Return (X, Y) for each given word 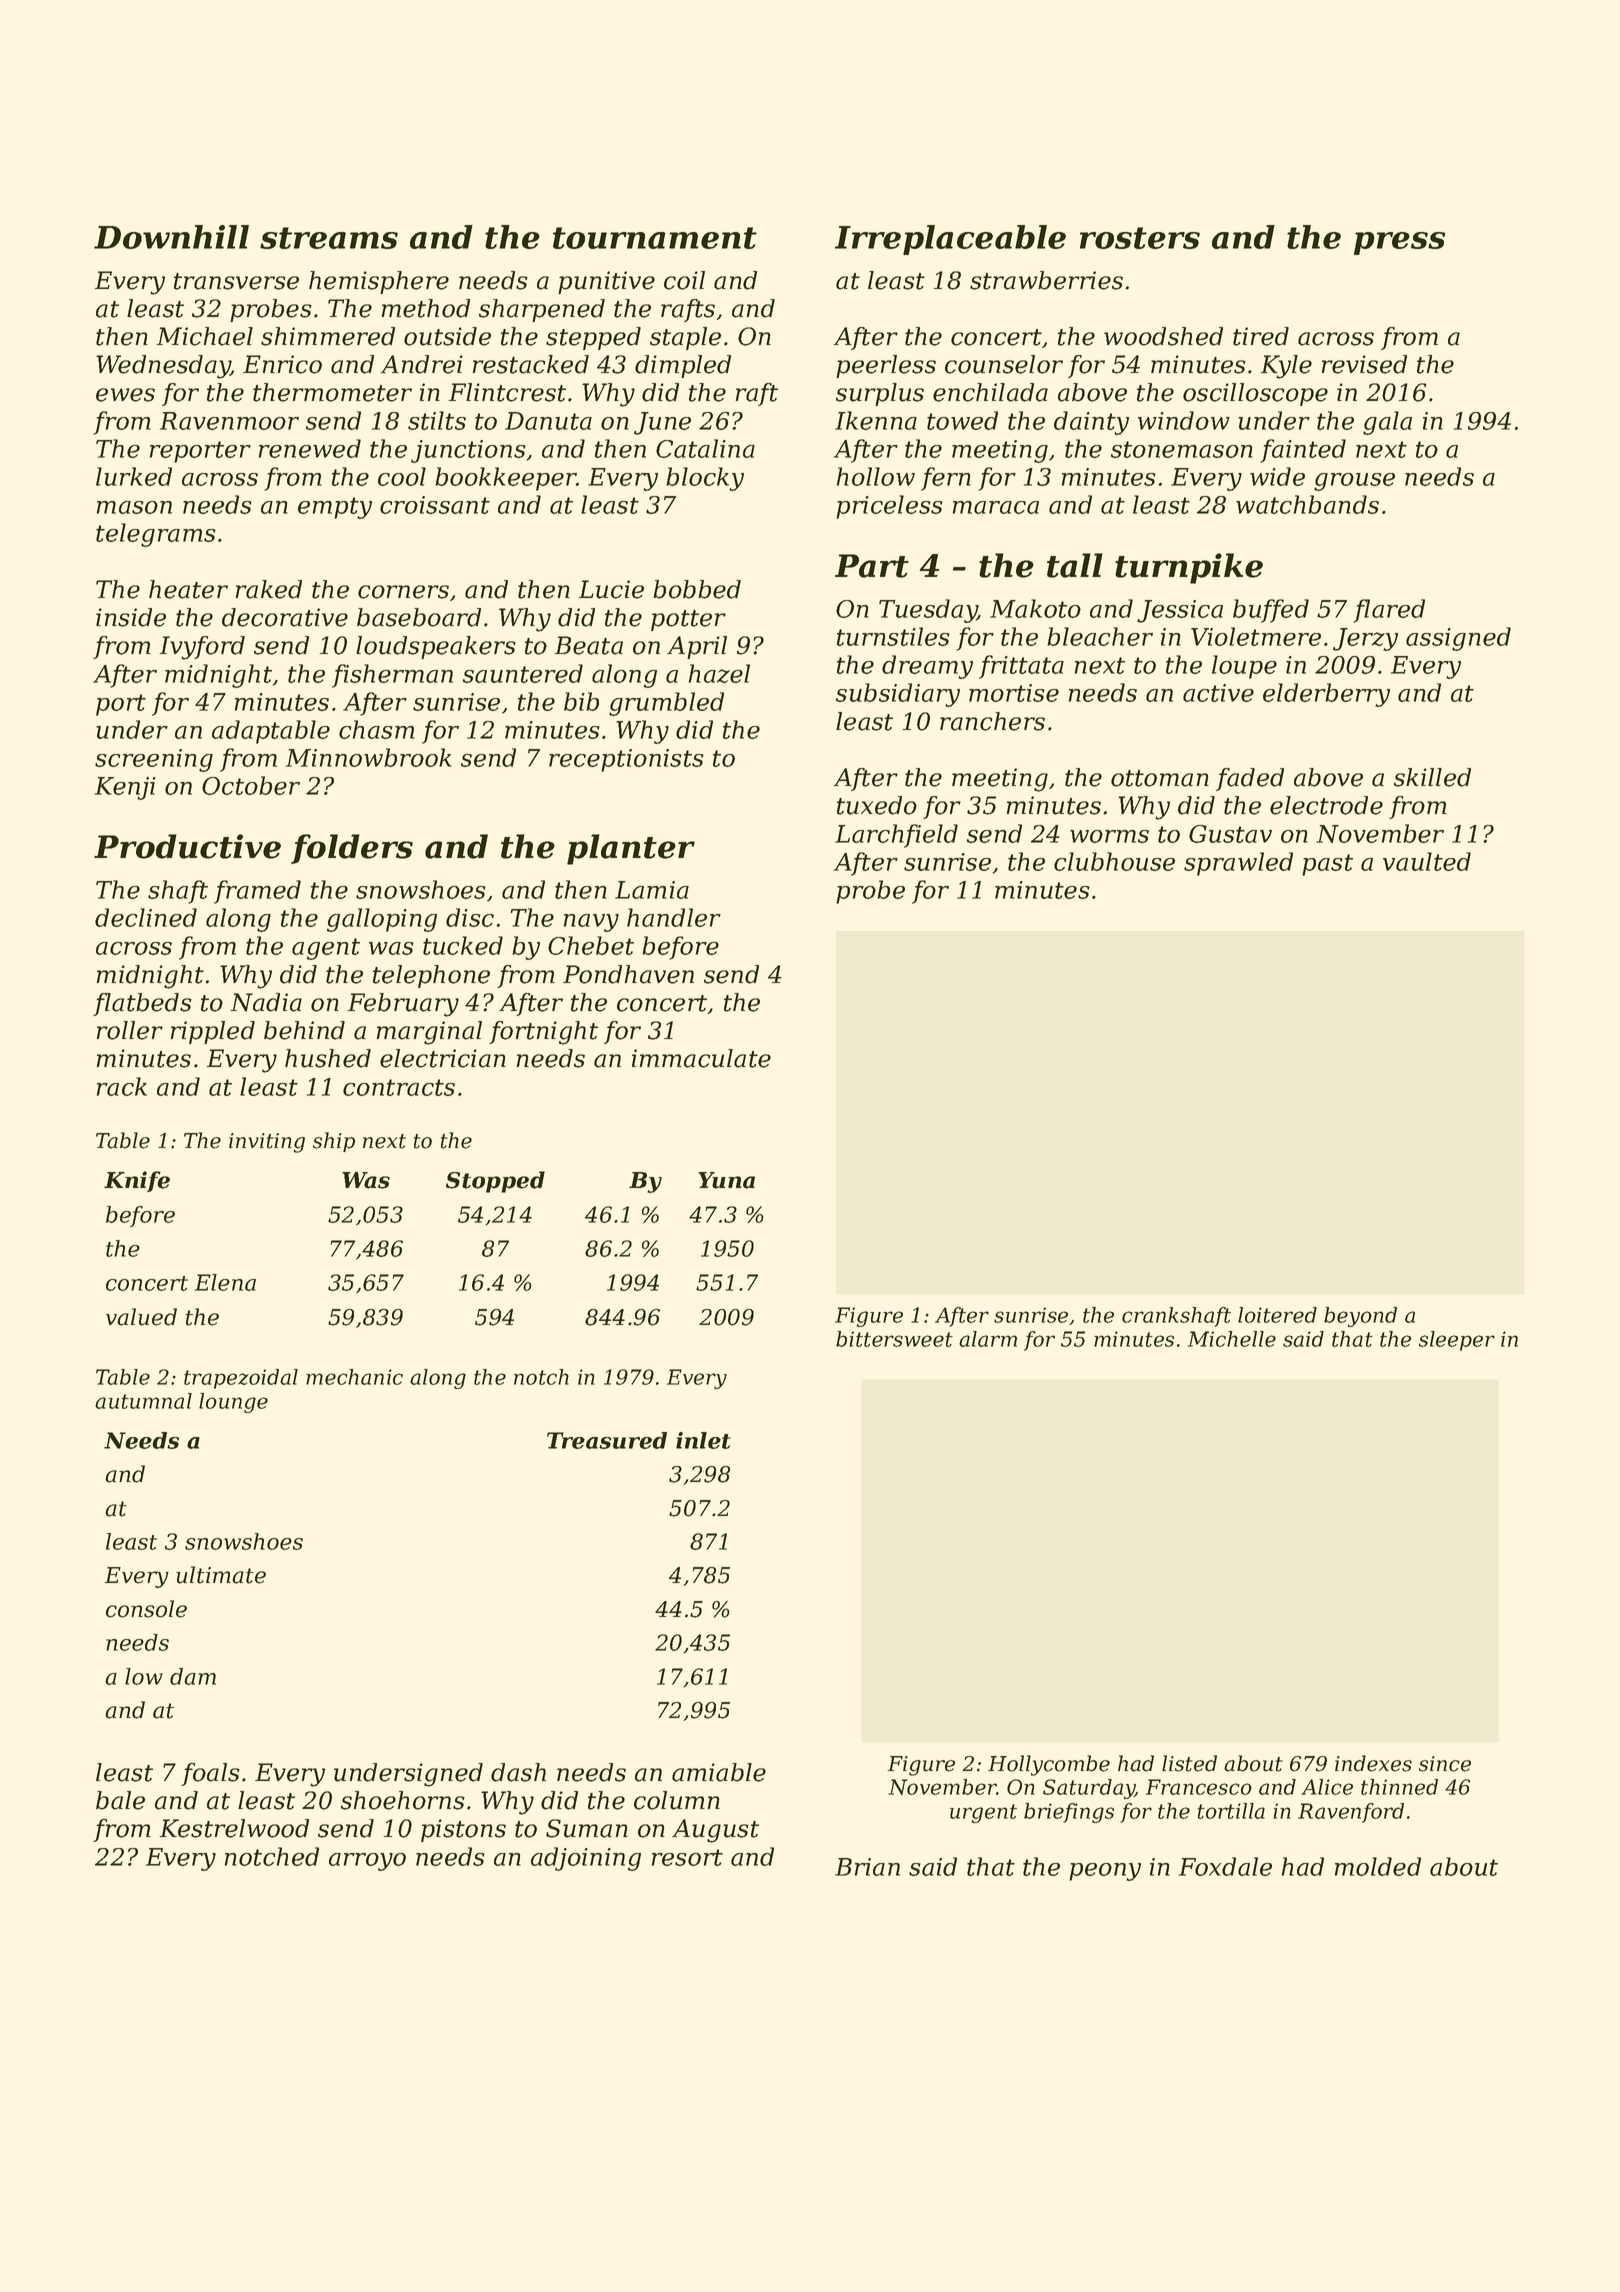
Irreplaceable (950, 240)
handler (674, 917)
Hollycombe (1049, 1765)
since (1445, 1764)
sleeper (1457, 1341)
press (1399, 243)
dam (193, 1676)
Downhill (171, 237)
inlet (703, 1440)
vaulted (1427, 861)
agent (326, 949)
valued (141, 1317)
